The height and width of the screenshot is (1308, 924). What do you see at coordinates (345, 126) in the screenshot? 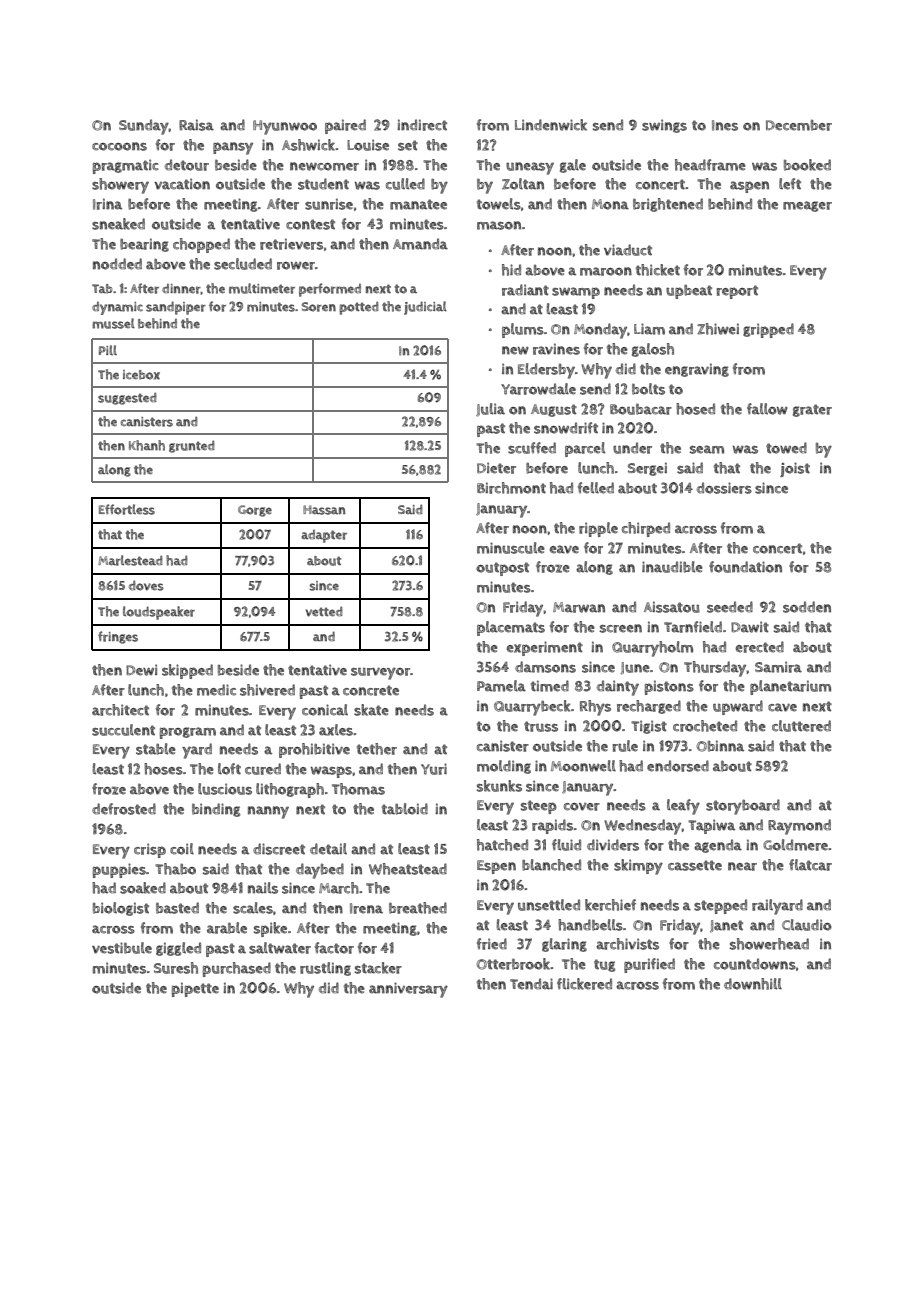
I see `paired` at bounding box center [345, 126].
